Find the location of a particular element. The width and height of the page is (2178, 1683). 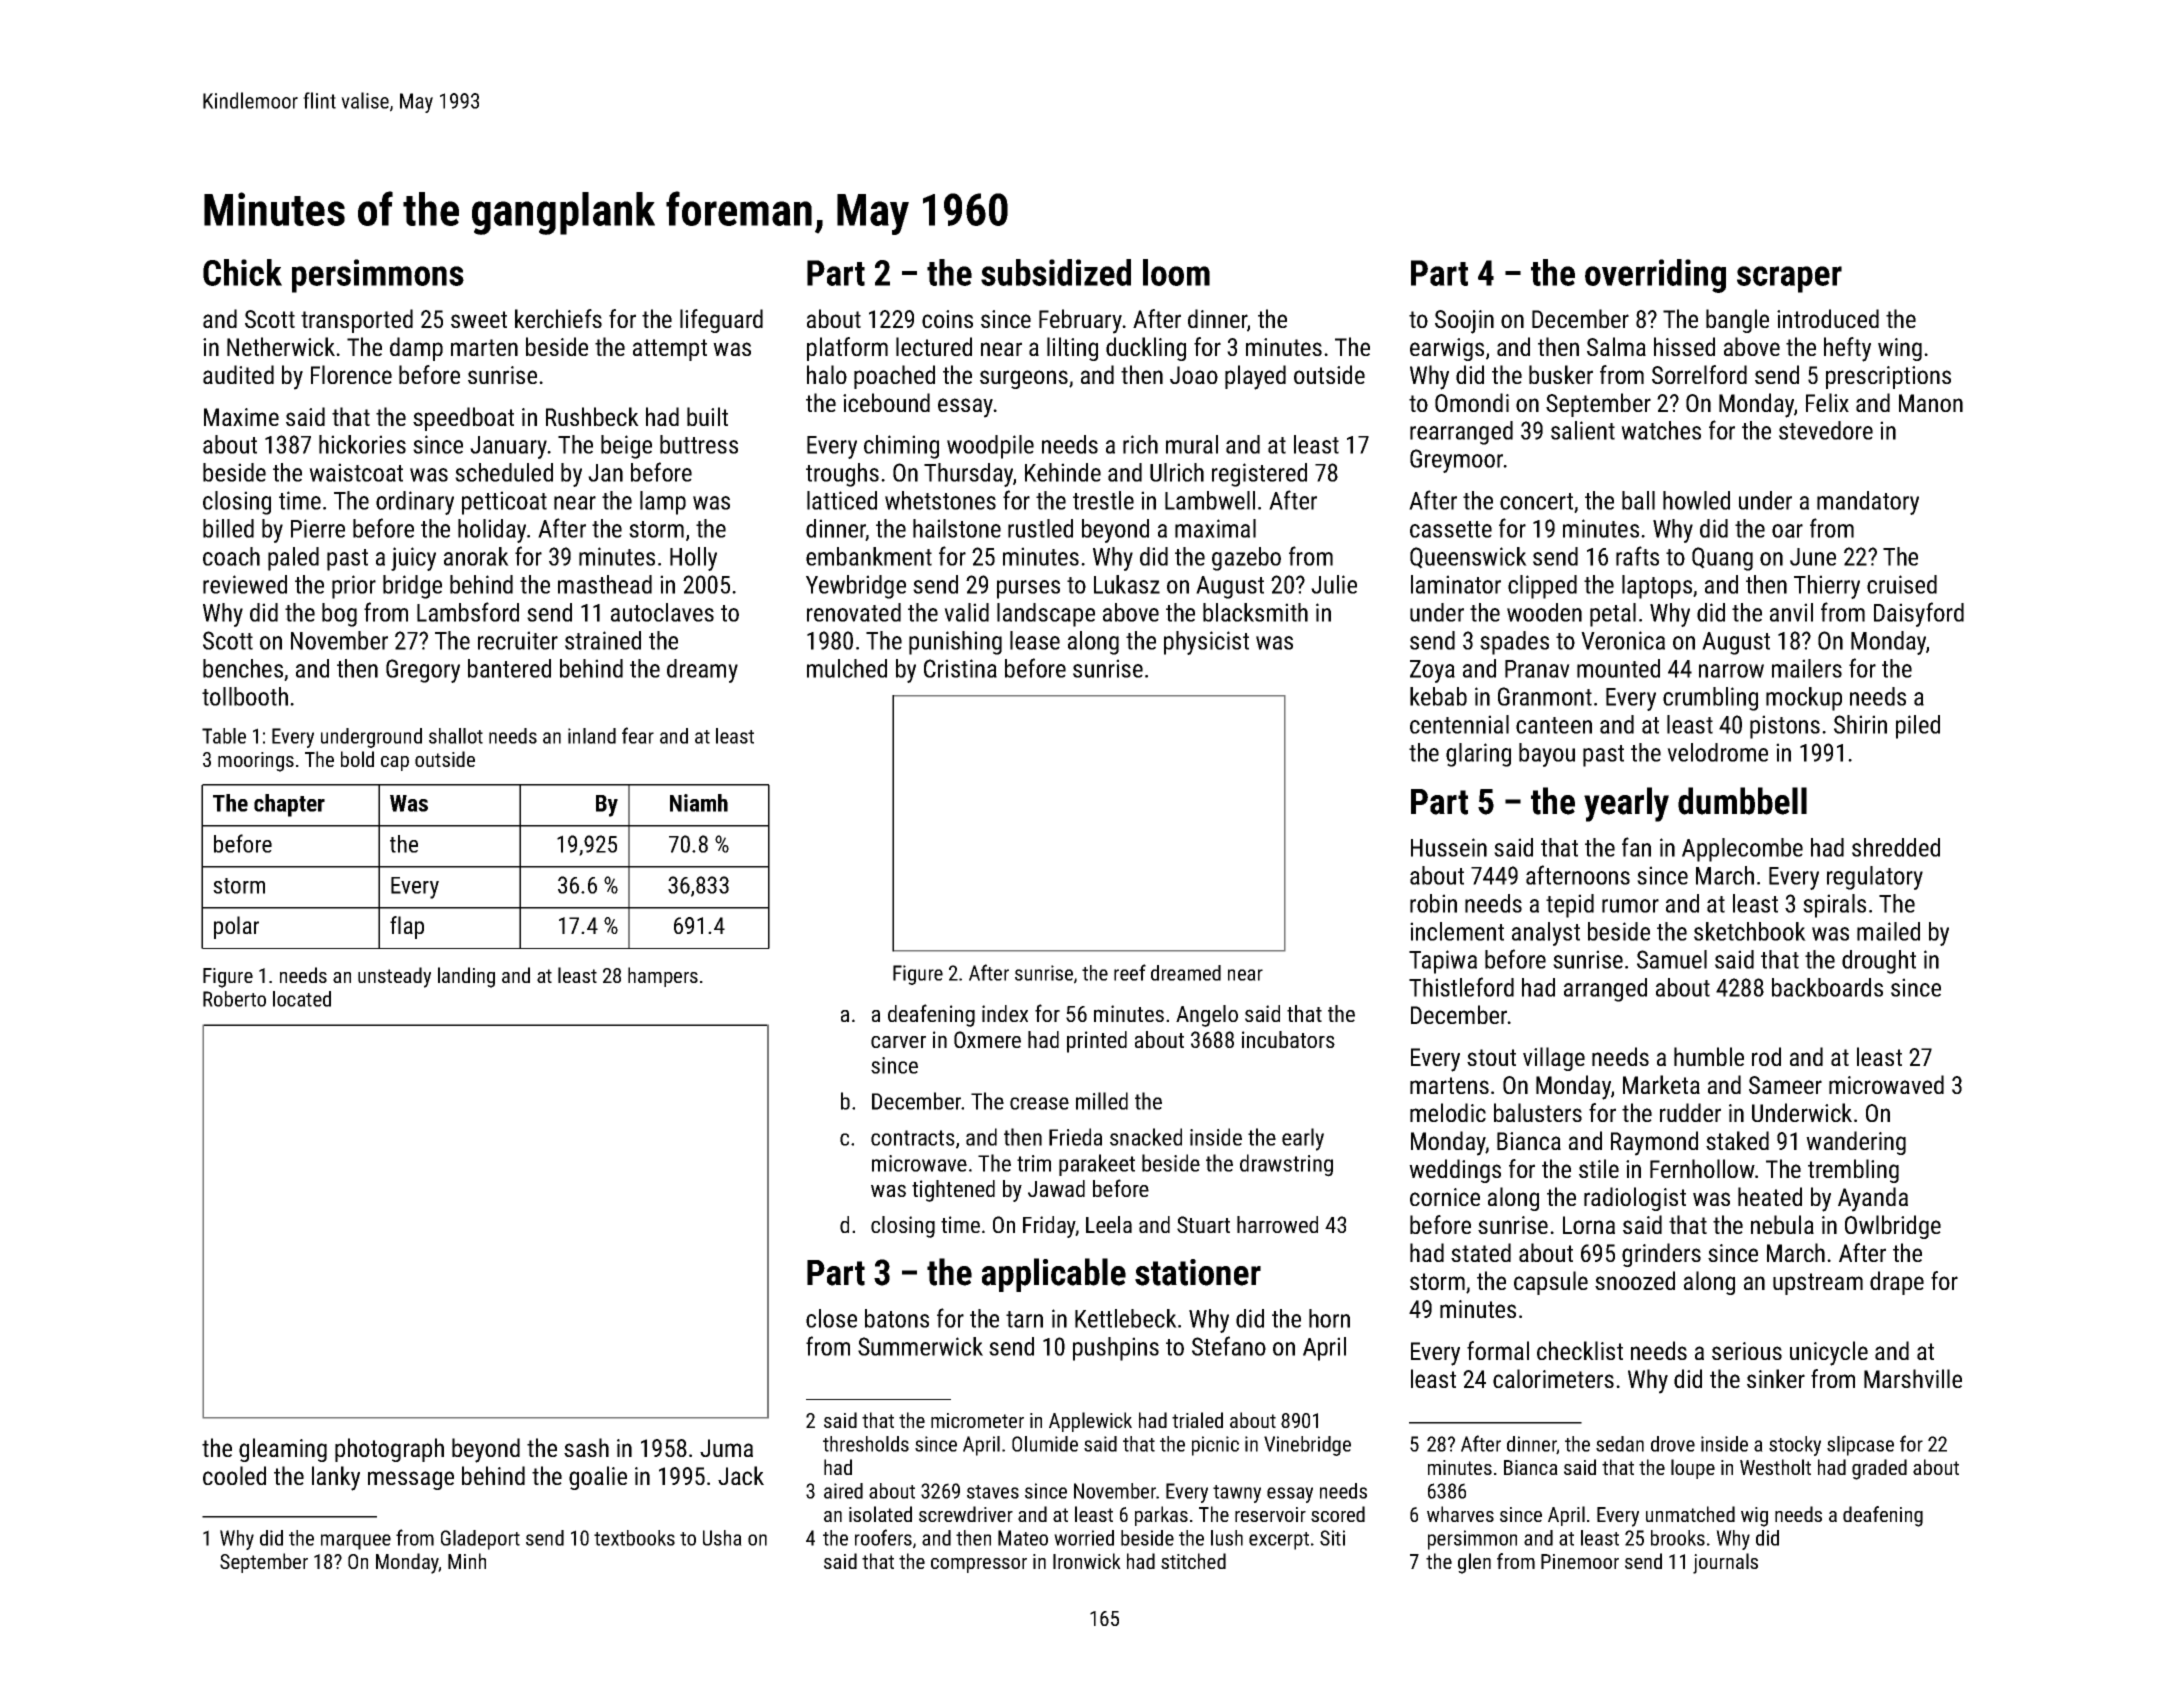

Angelo is located at coordinates (1207, 1016).
